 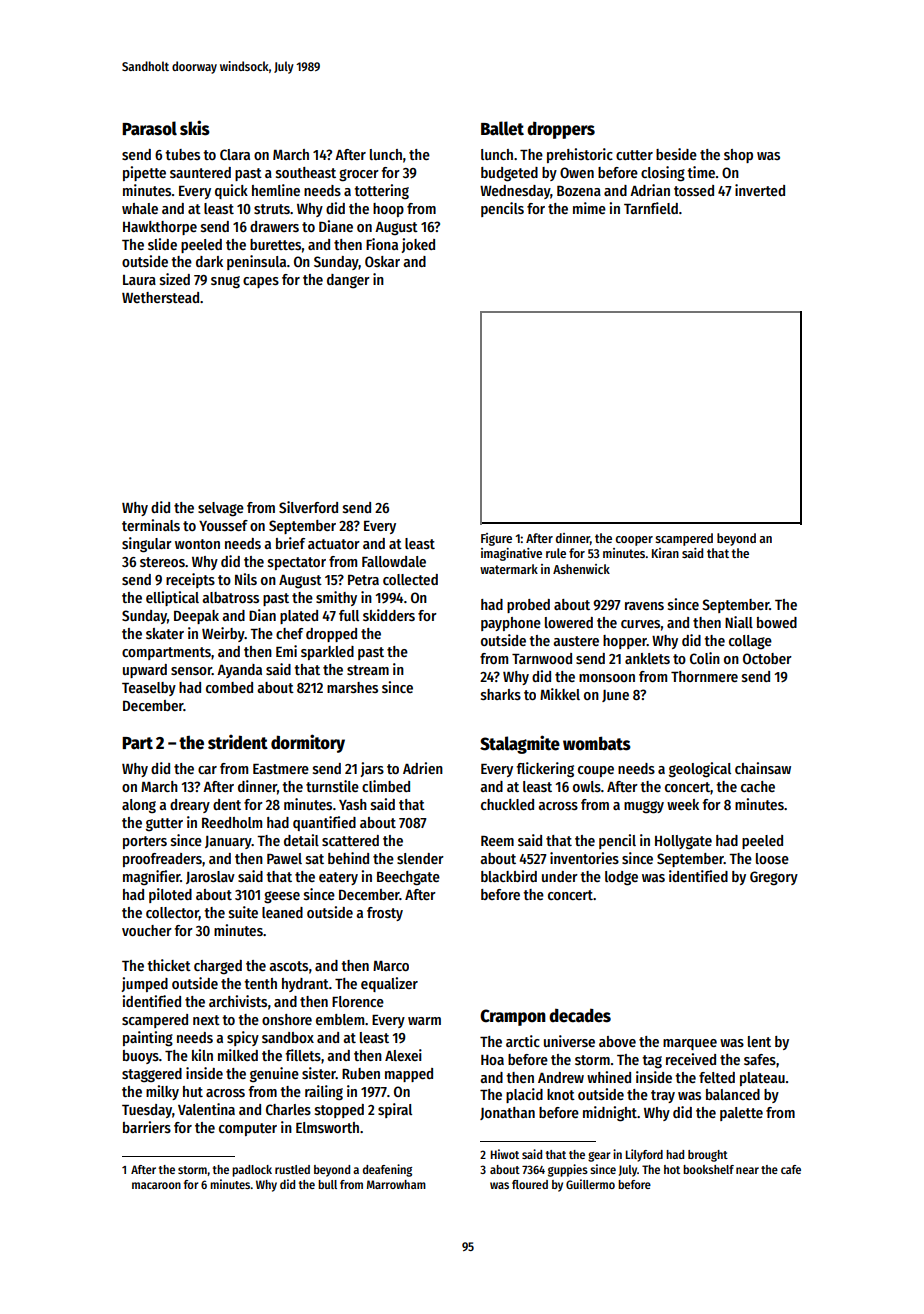 I want to click on grocer, so click(x=359, y=175).
